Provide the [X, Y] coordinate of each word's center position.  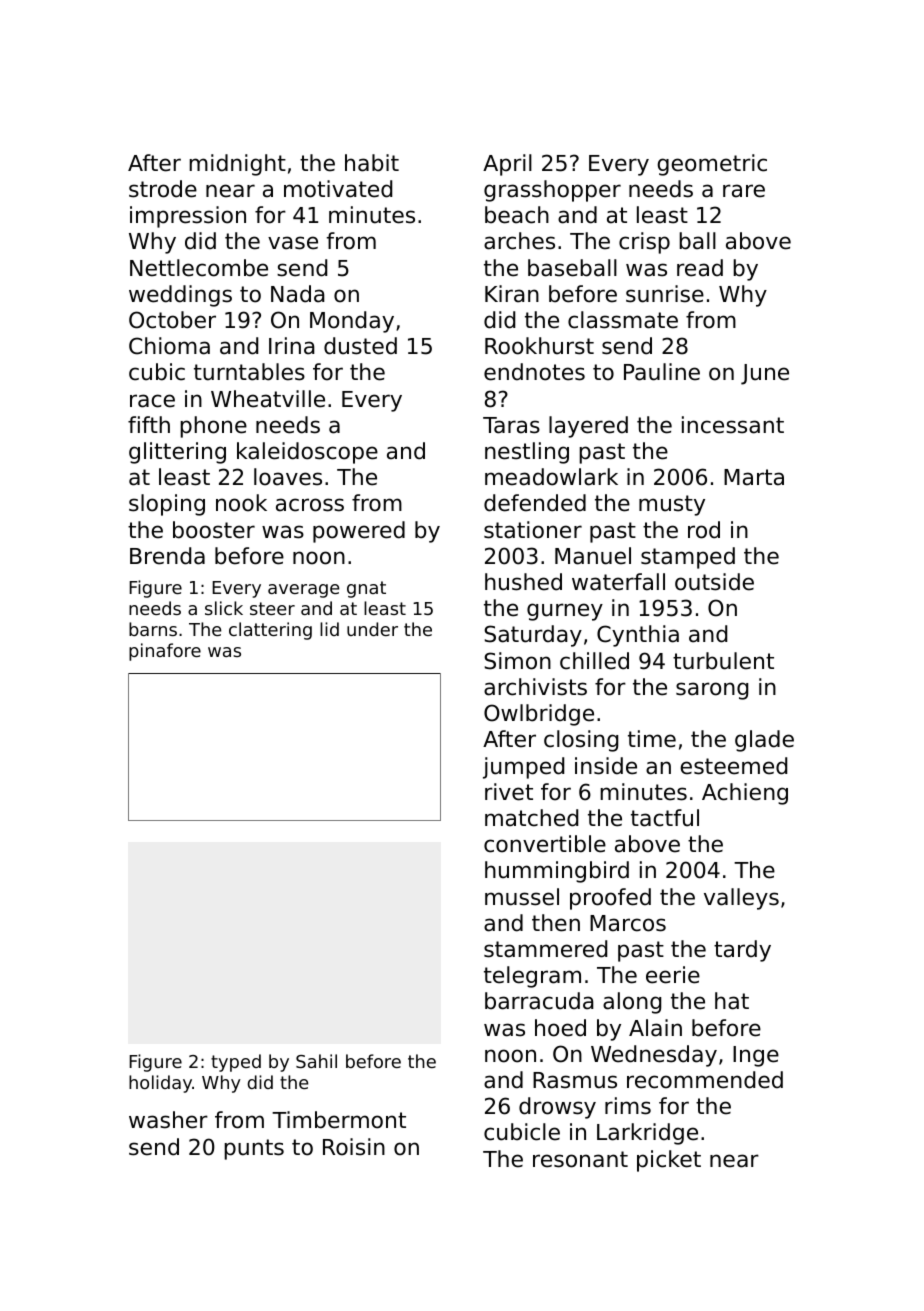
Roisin [354, 1147]
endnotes [534, 372]
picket [669, 1161]
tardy [742, 951]
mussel [522, 897]
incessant [733, 425]
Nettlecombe [199, 268]
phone [213, 427]
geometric [712, 165]
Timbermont [339, 1120]
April [507, 165]
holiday [160, 1084]
